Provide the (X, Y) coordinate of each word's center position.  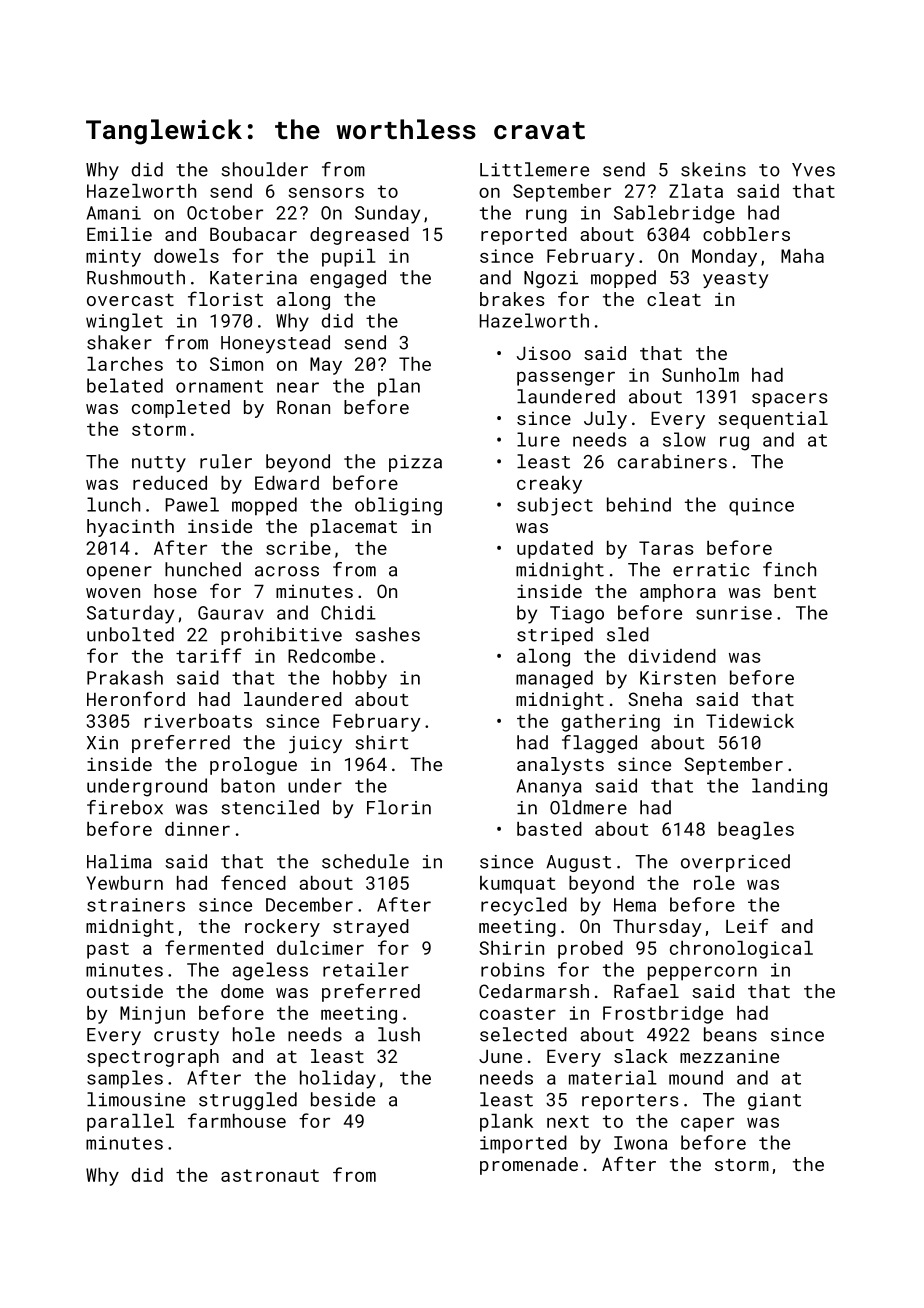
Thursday (657, 928)
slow (684, 439)
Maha (802, 256)
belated (125, 385)
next (568, 1121)
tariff (209, 655)
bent (795, 591)
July (605, 420)
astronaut (270, 1175)
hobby (360, 679)
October (225, 212)
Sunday (387, 214)
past (108, 950)
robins (513, 969)
